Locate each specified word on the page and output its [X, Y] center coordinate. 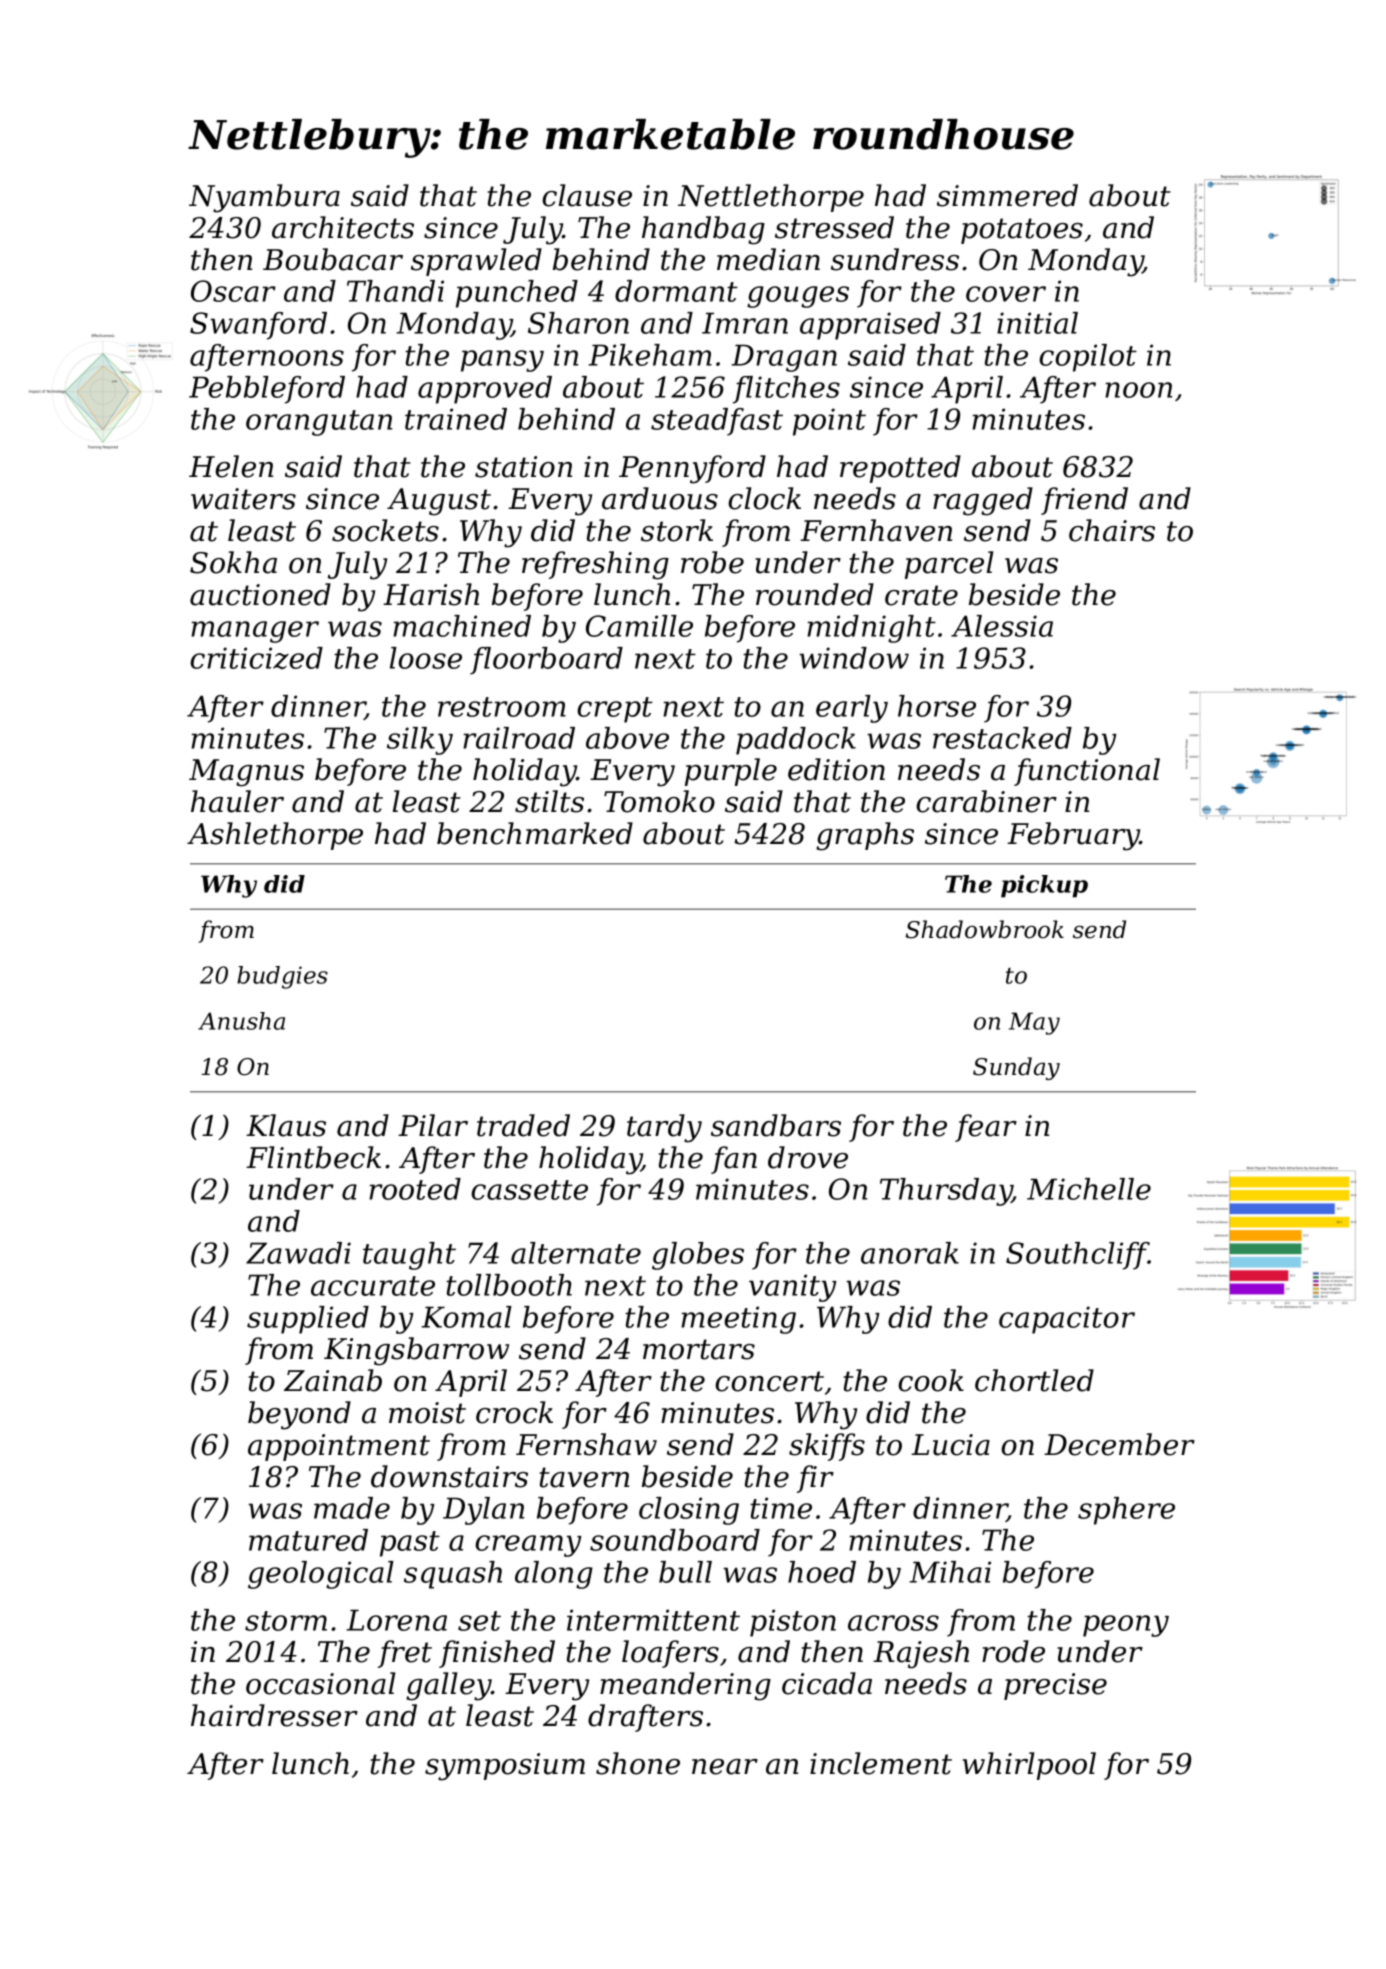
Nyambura [264, 198]
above [627, 738]
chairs [1112, 530]
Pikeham [650, 355]
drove [808, 1157]
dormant [676, 291]
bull [685, 1572]
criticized [256, 658]
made [352, 1508]
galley [449, 1686]
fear [986, 1128]
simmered [1007, 195]
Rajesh [921, 1654]
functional [1087, 772]
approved [485, 390]
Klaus [286, 1125]
